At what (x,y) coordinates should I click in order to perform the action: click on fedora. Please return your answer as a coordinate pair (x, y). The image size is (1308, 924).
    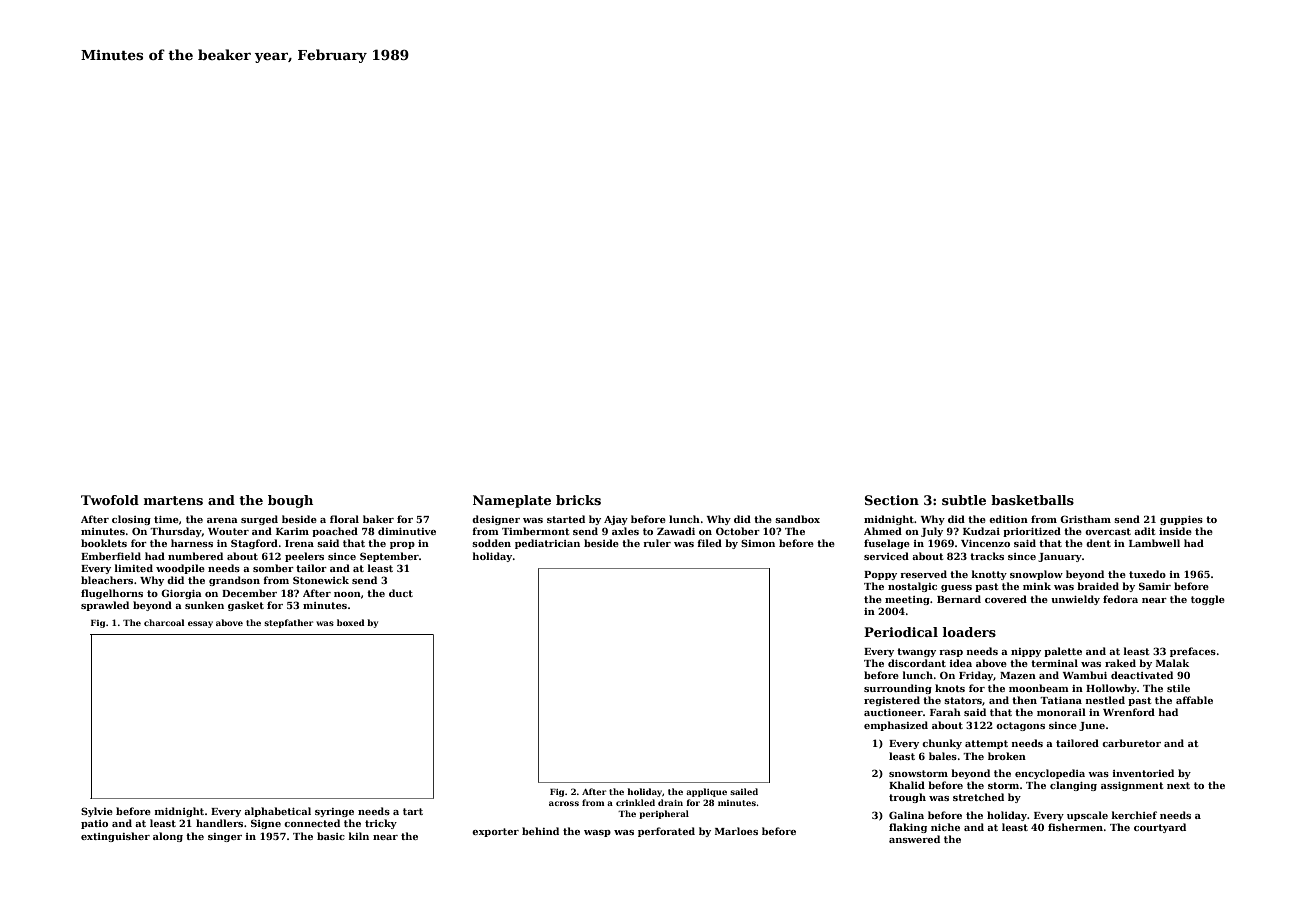
    Looking at the image, I should click on (1120, 599).
